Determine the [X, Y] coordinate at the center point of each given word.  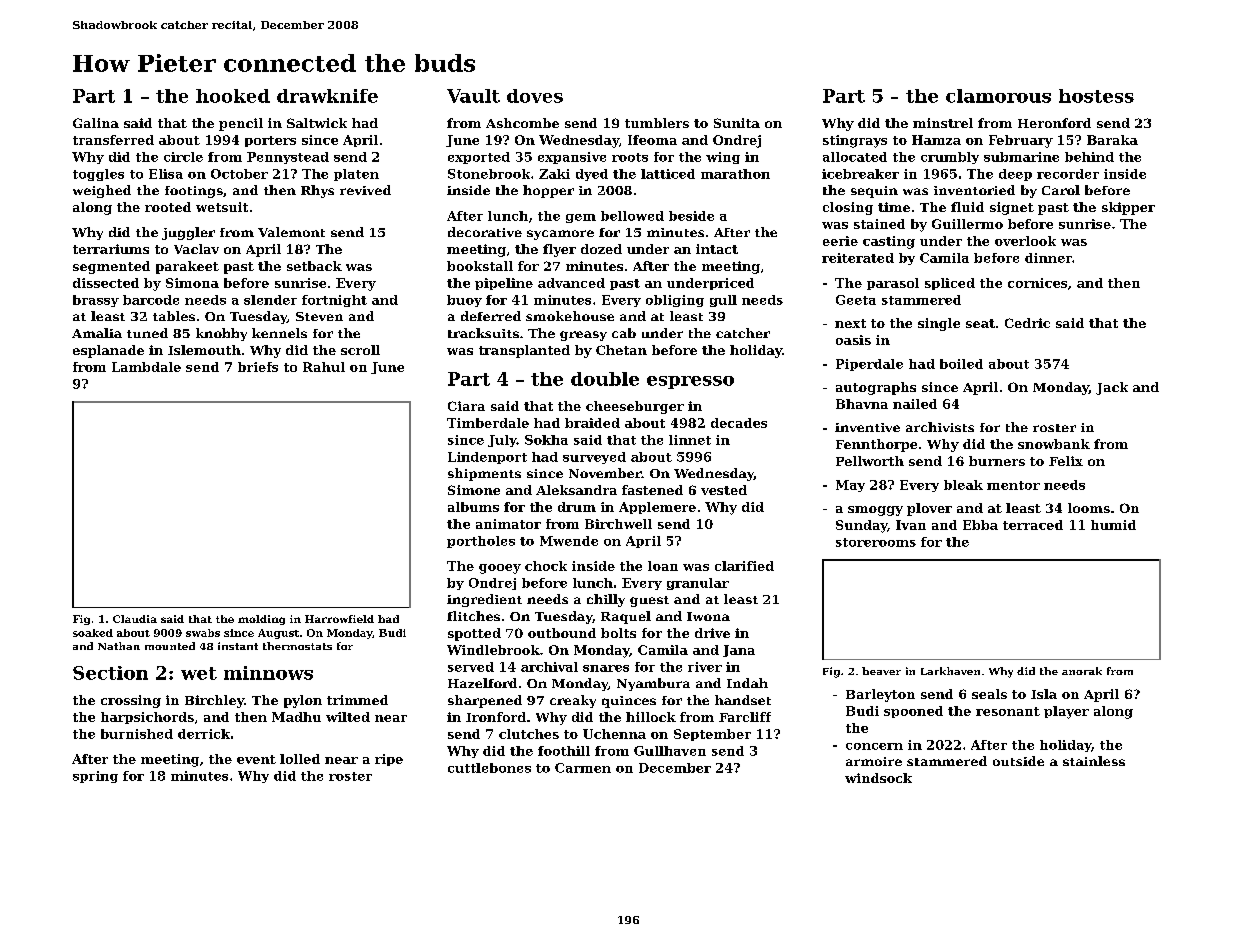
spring [95, 777]
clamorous [998, 96]
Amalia [97, 333]
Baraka [1112, 140]
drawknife [327, 96]
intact [717, 249]
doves [535, 96]
